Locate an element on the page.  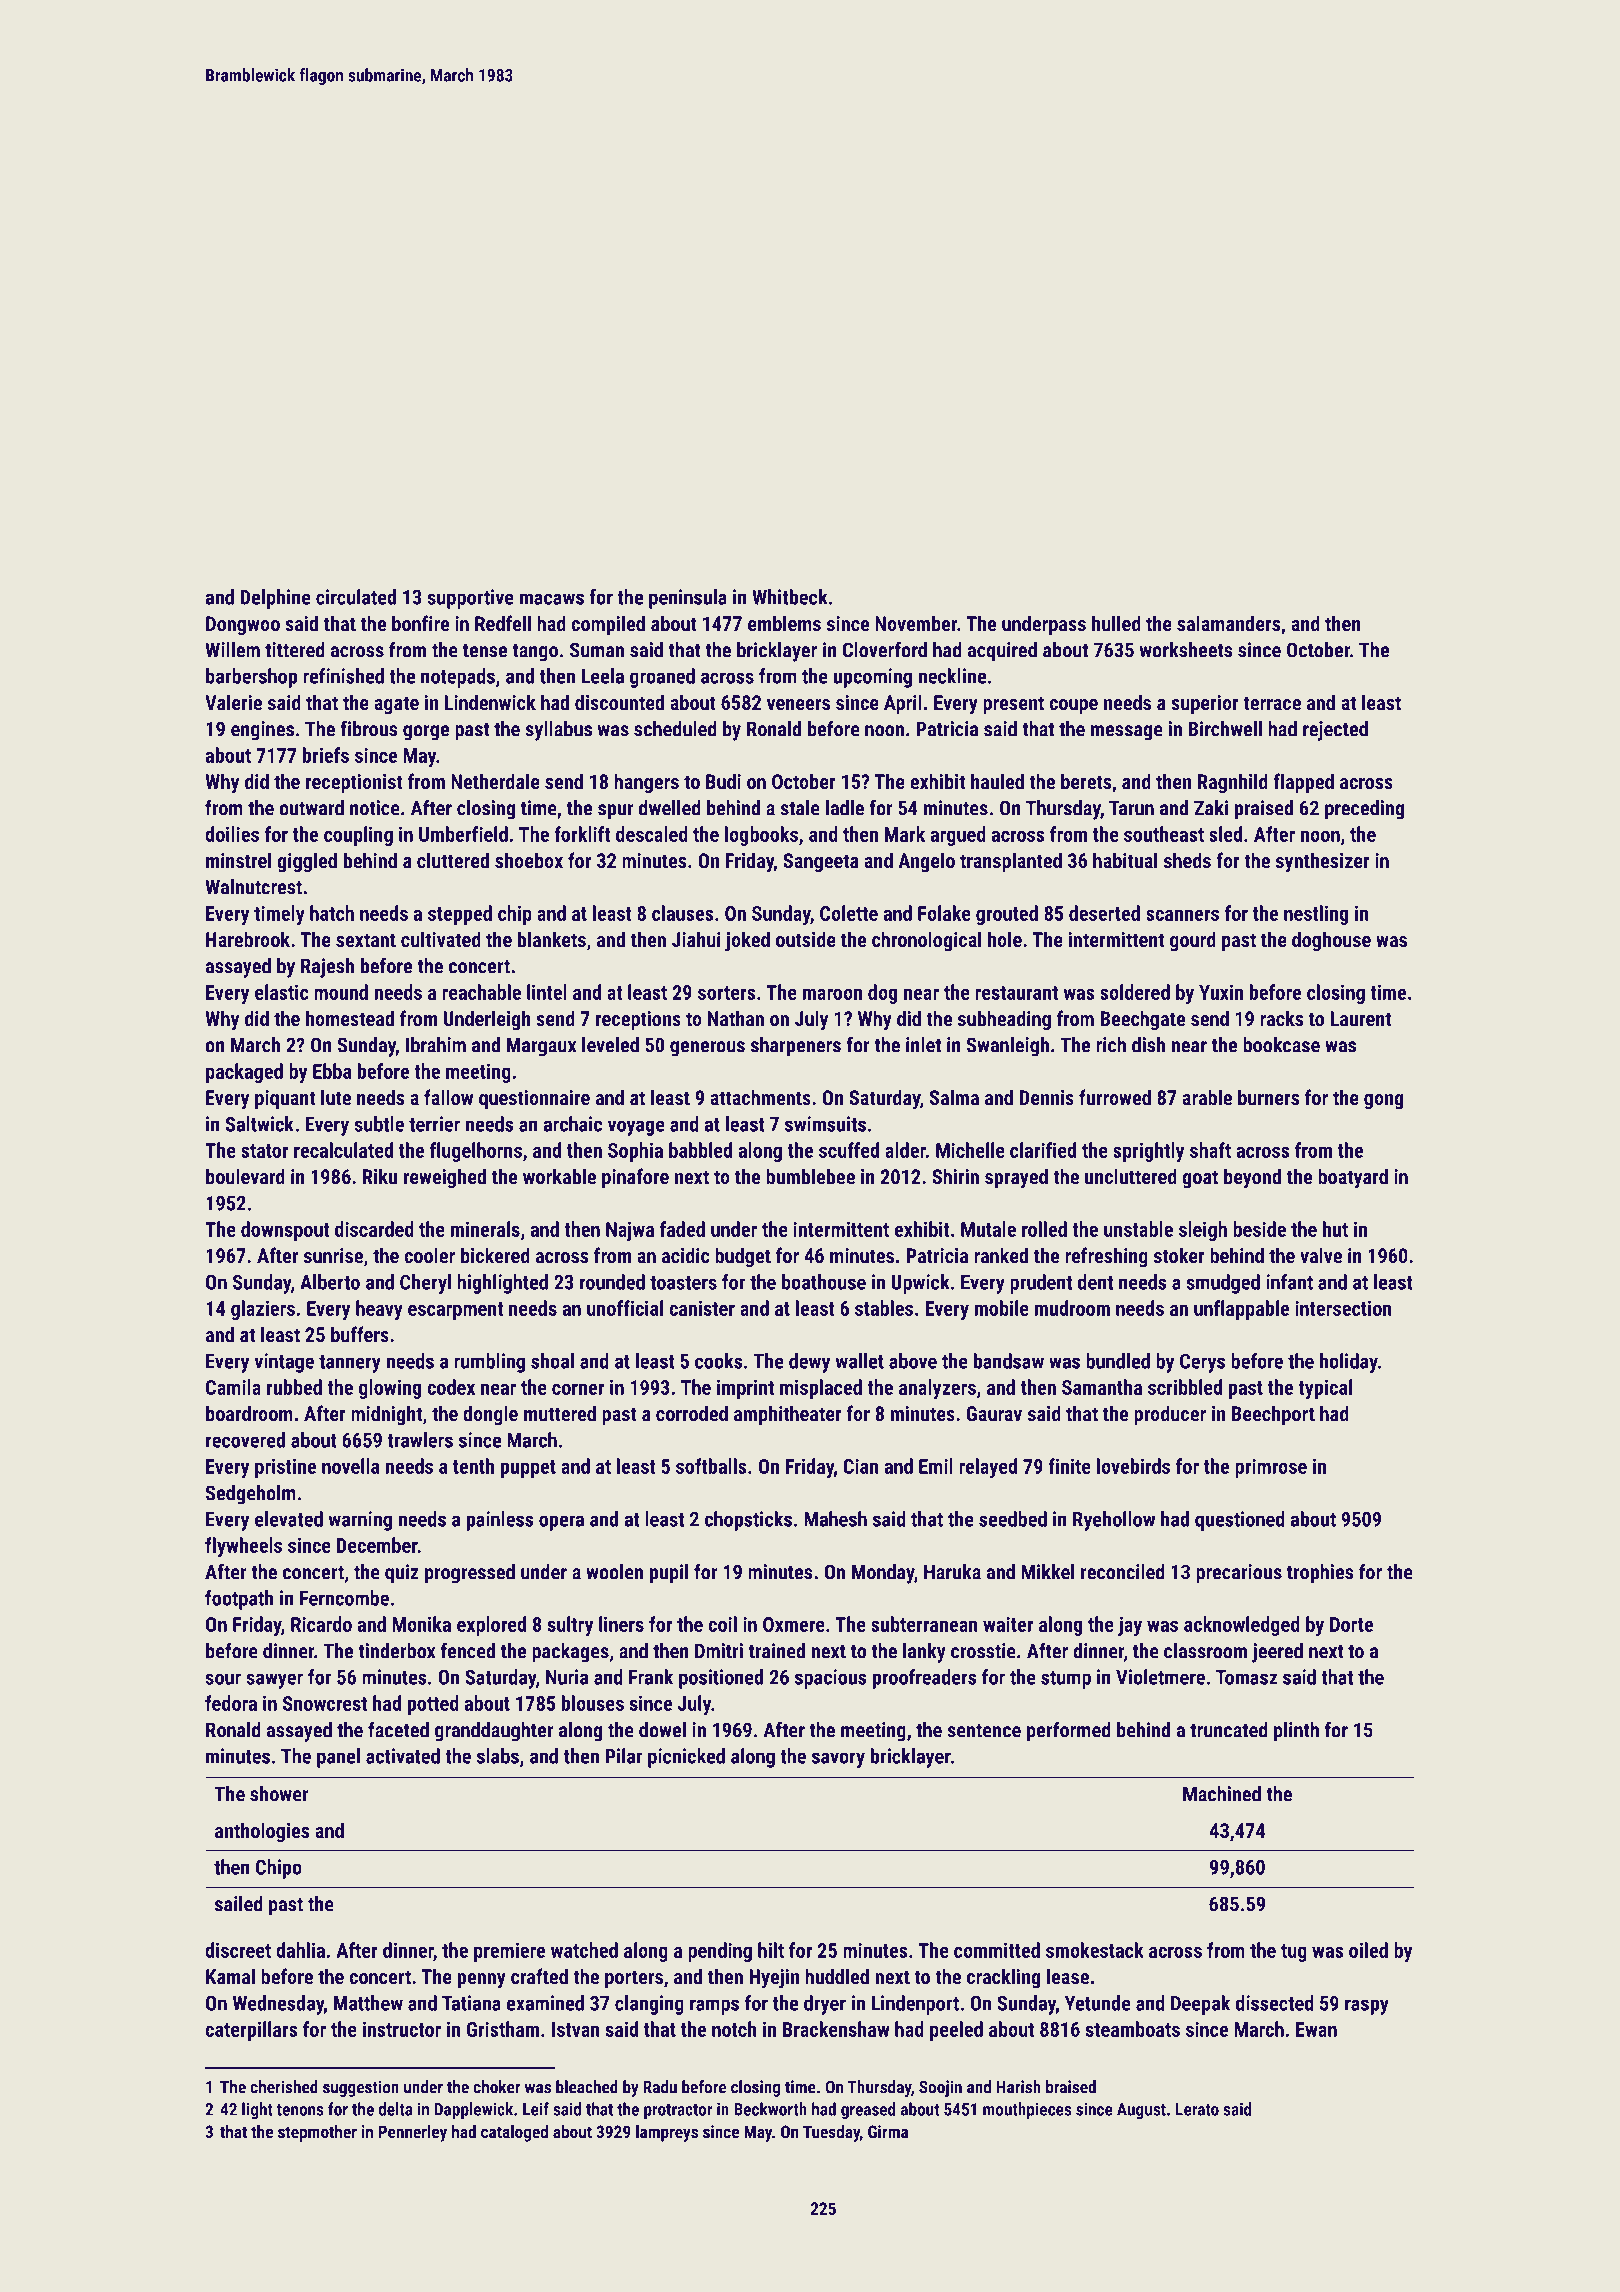
pupil is located at coordinates (669, 1574).
